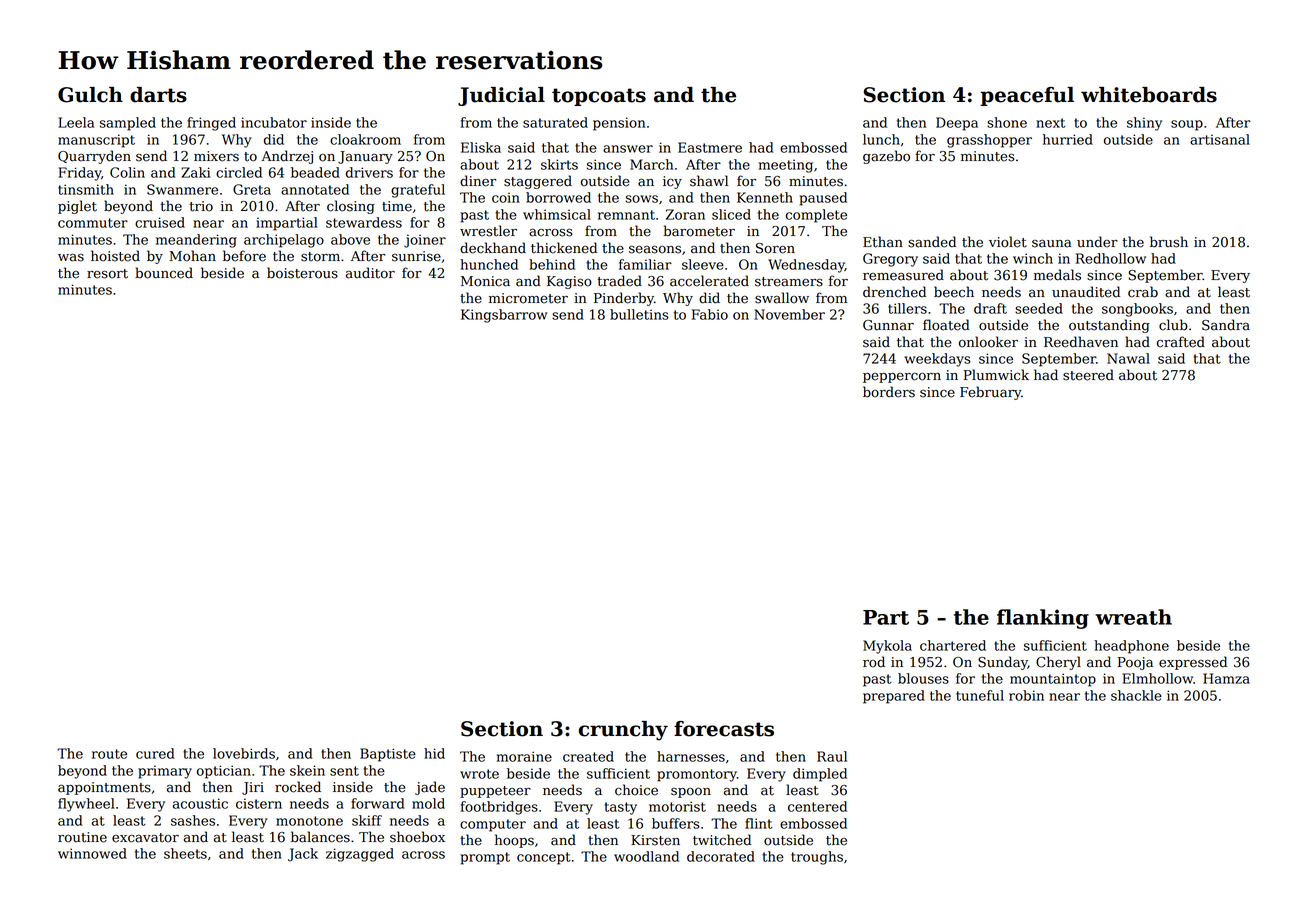 The width and height of the screenshot is (1308, 924). What do you see at coordinates (894, 697) in the screenshot?
I see `prepared` at bounding box center [894, 697].
